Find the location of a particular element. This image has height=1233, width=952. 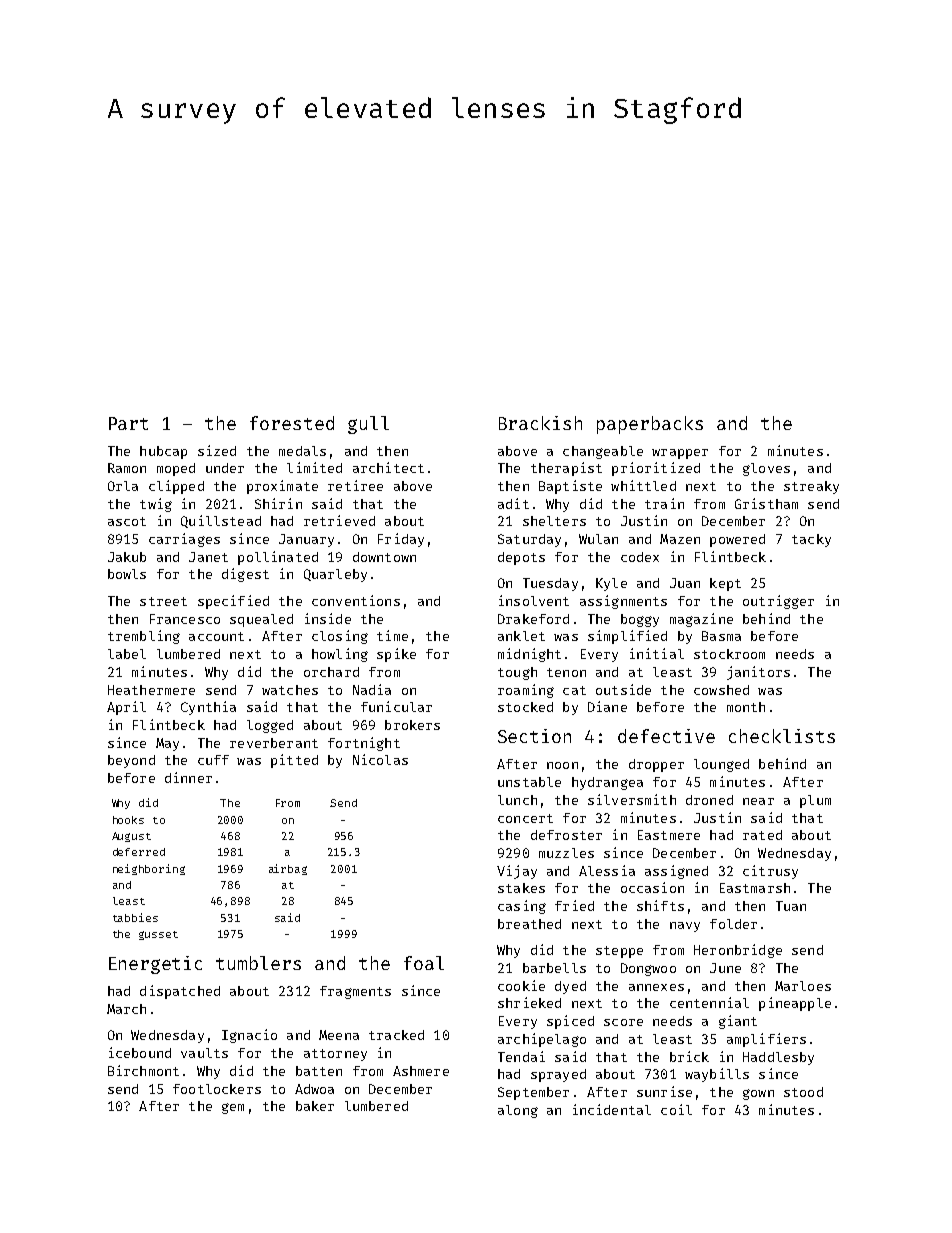

cookie is located at coordinates (521, 985).
